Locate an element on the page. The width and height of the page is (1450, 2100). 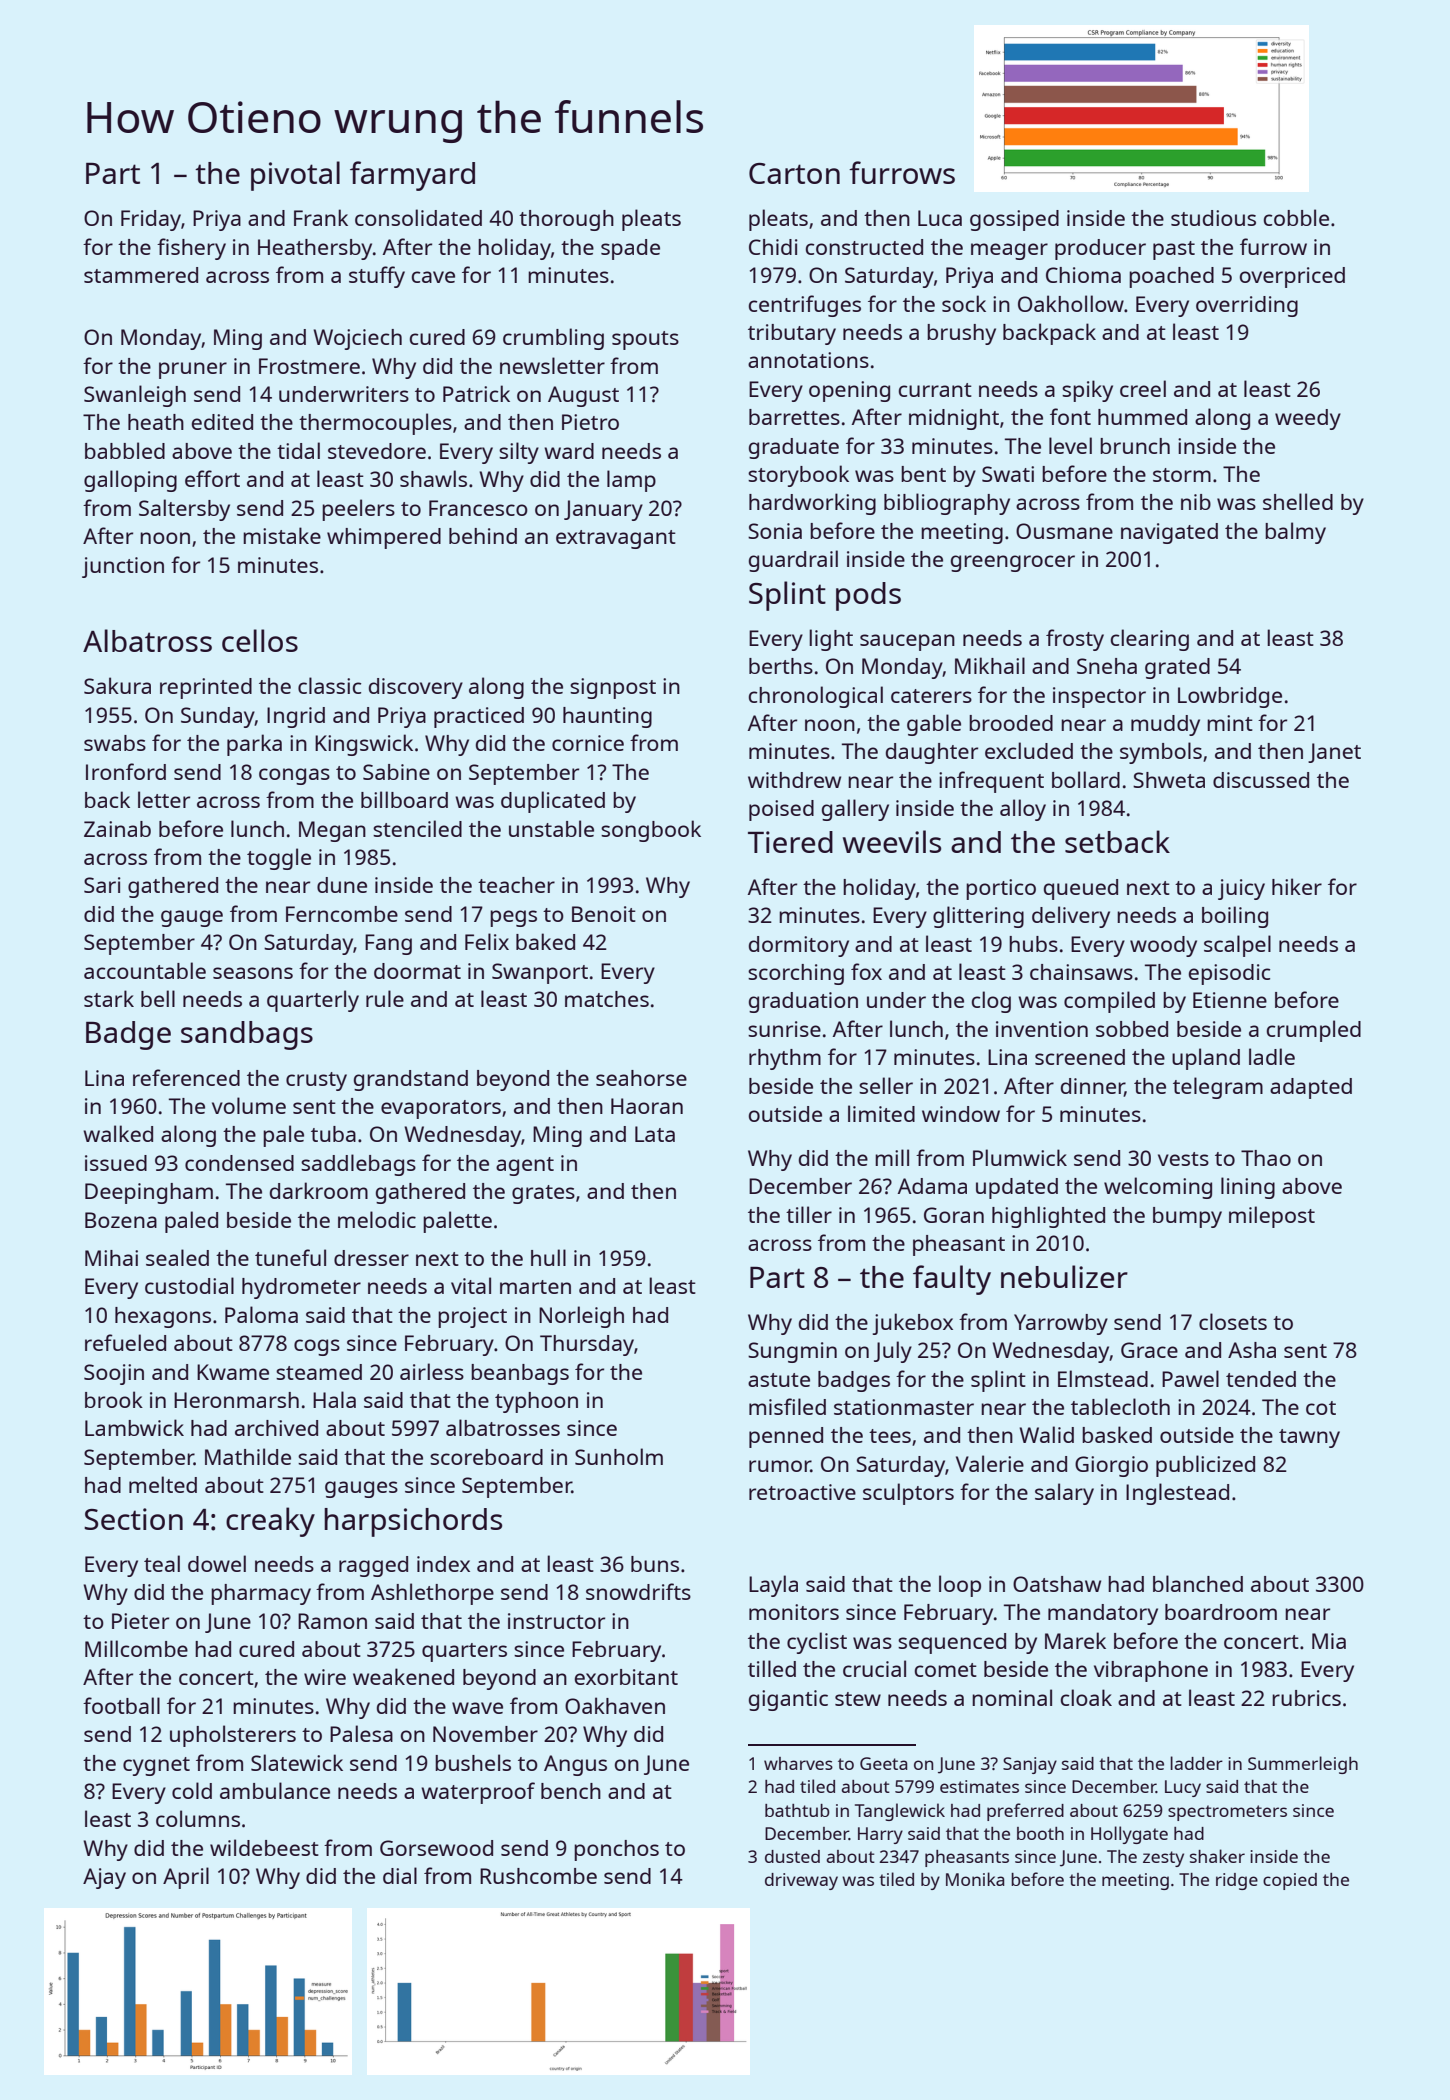
ladle is located at coordinates (1272, 1056).
